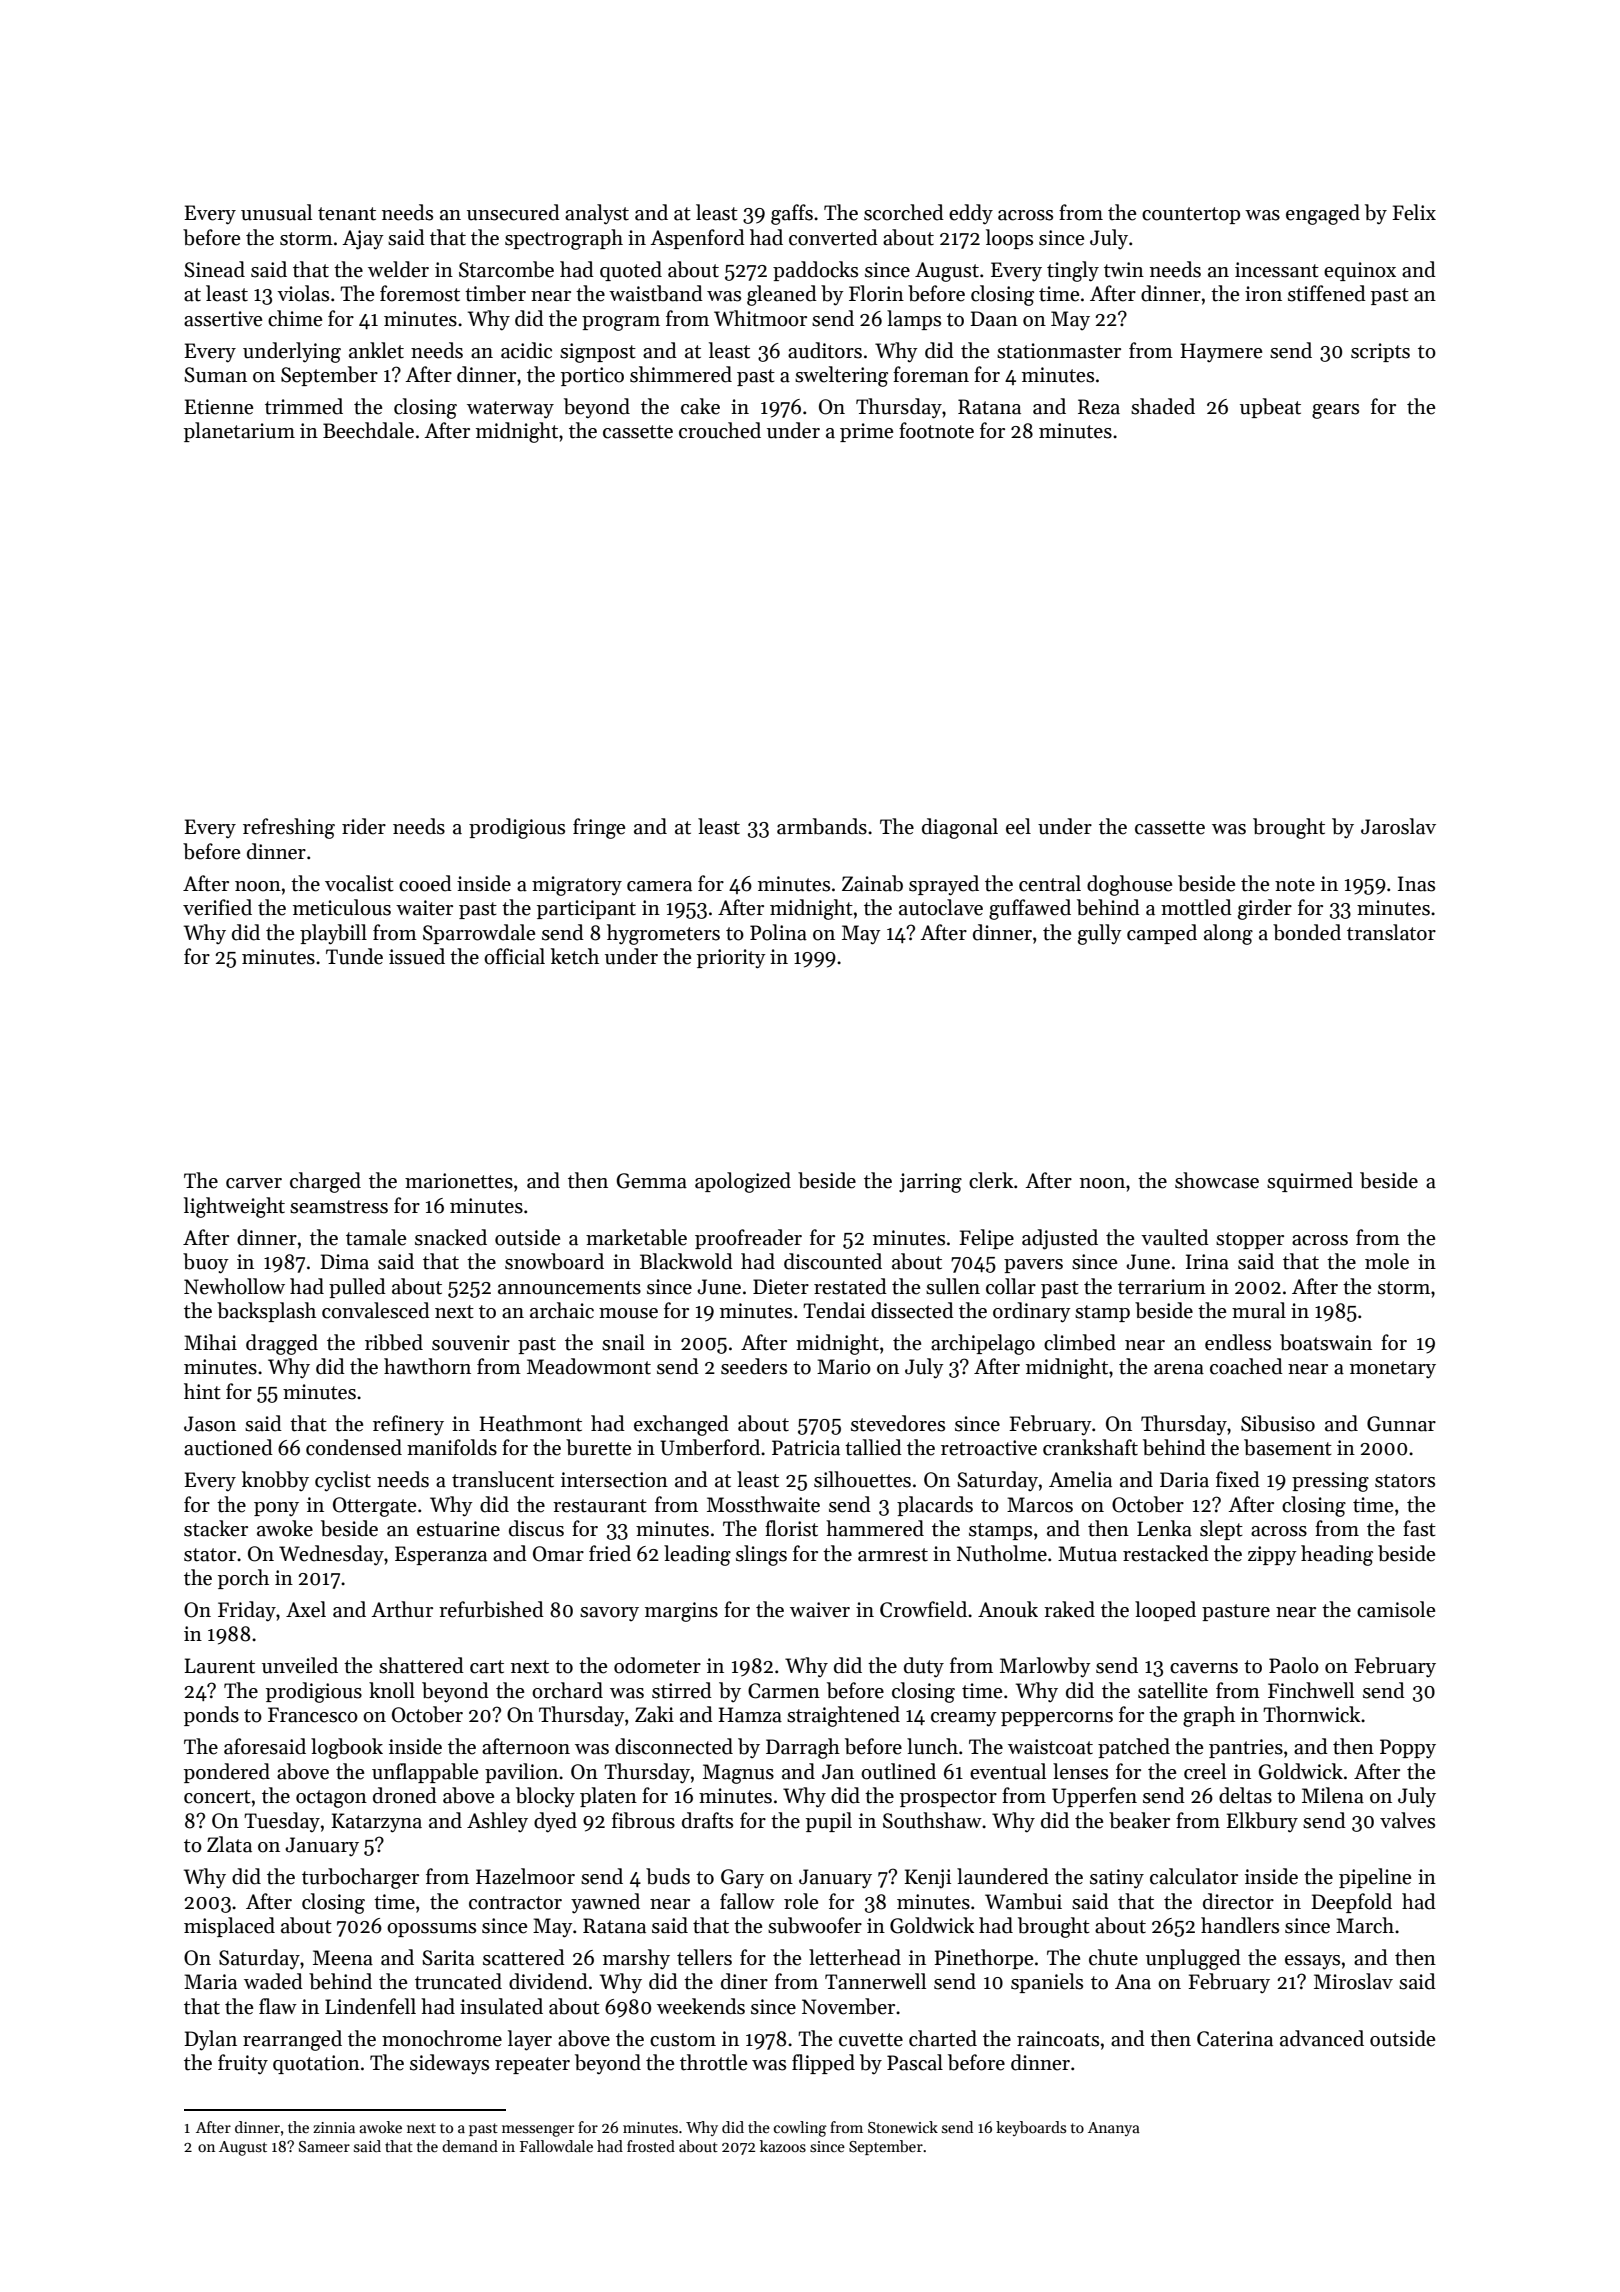 The image size is (1620, 2292). I want to click on Finchwell, so click(1311, 1690).
